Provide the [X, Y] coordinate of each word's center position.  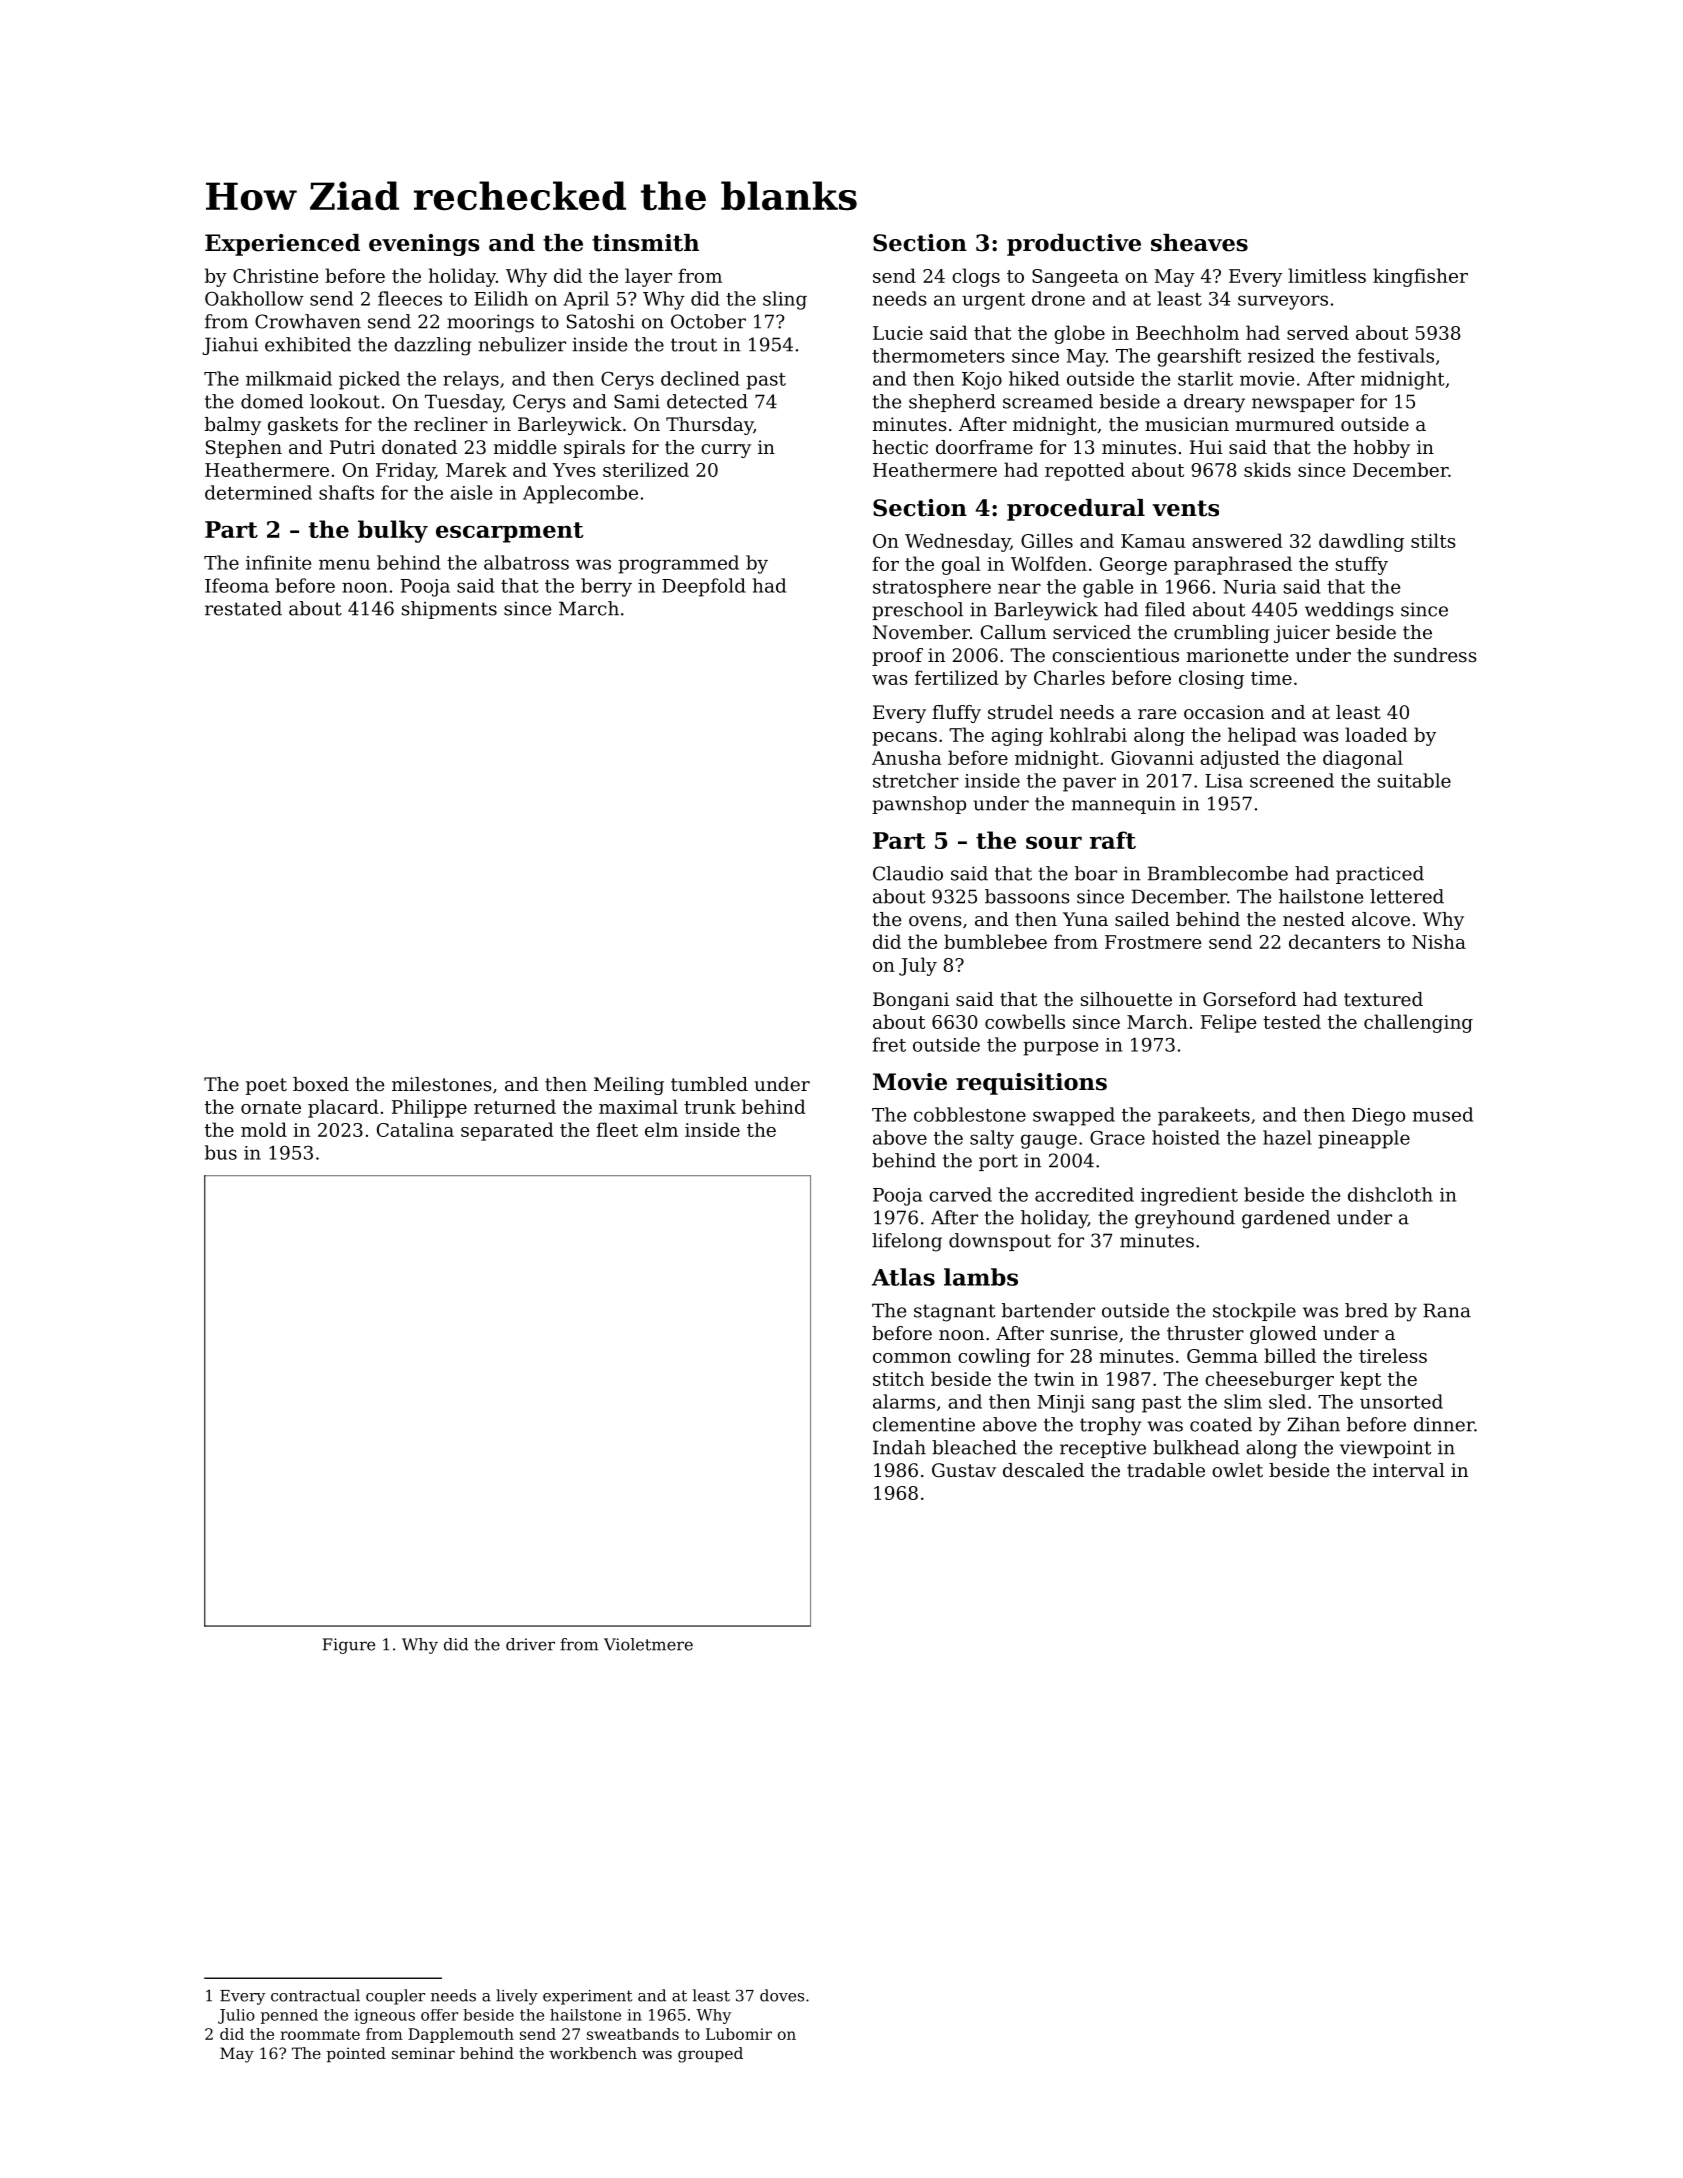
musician [1187, 424]
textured [1383, 999]
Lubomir [739, 2034]
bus [221, 1152]
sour [1054, 842]
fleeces [410, 298]
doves [782, 1995]
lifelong [907, 1242]
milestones [442, 1084]
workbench [593, 2053]
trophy [1111, 1426]
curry [726, 451]
